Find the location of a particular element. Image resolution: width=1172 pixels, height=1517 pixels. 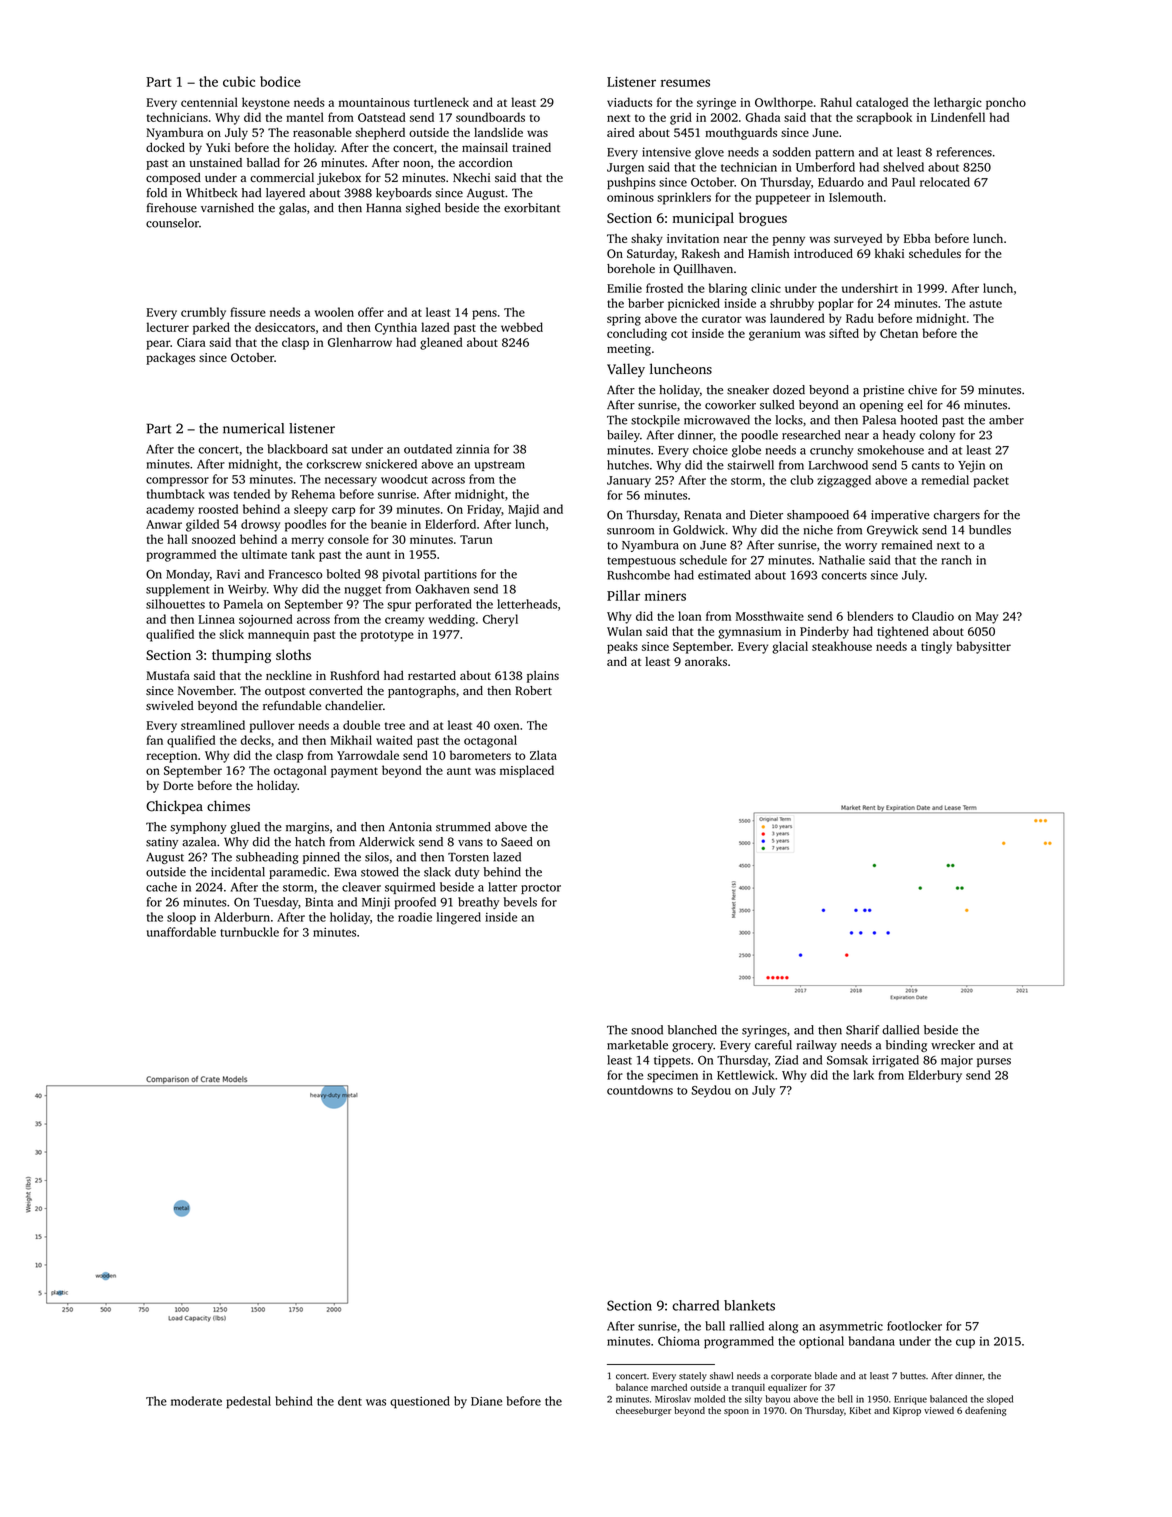

deafening is located at coordinates (986, 1411).
